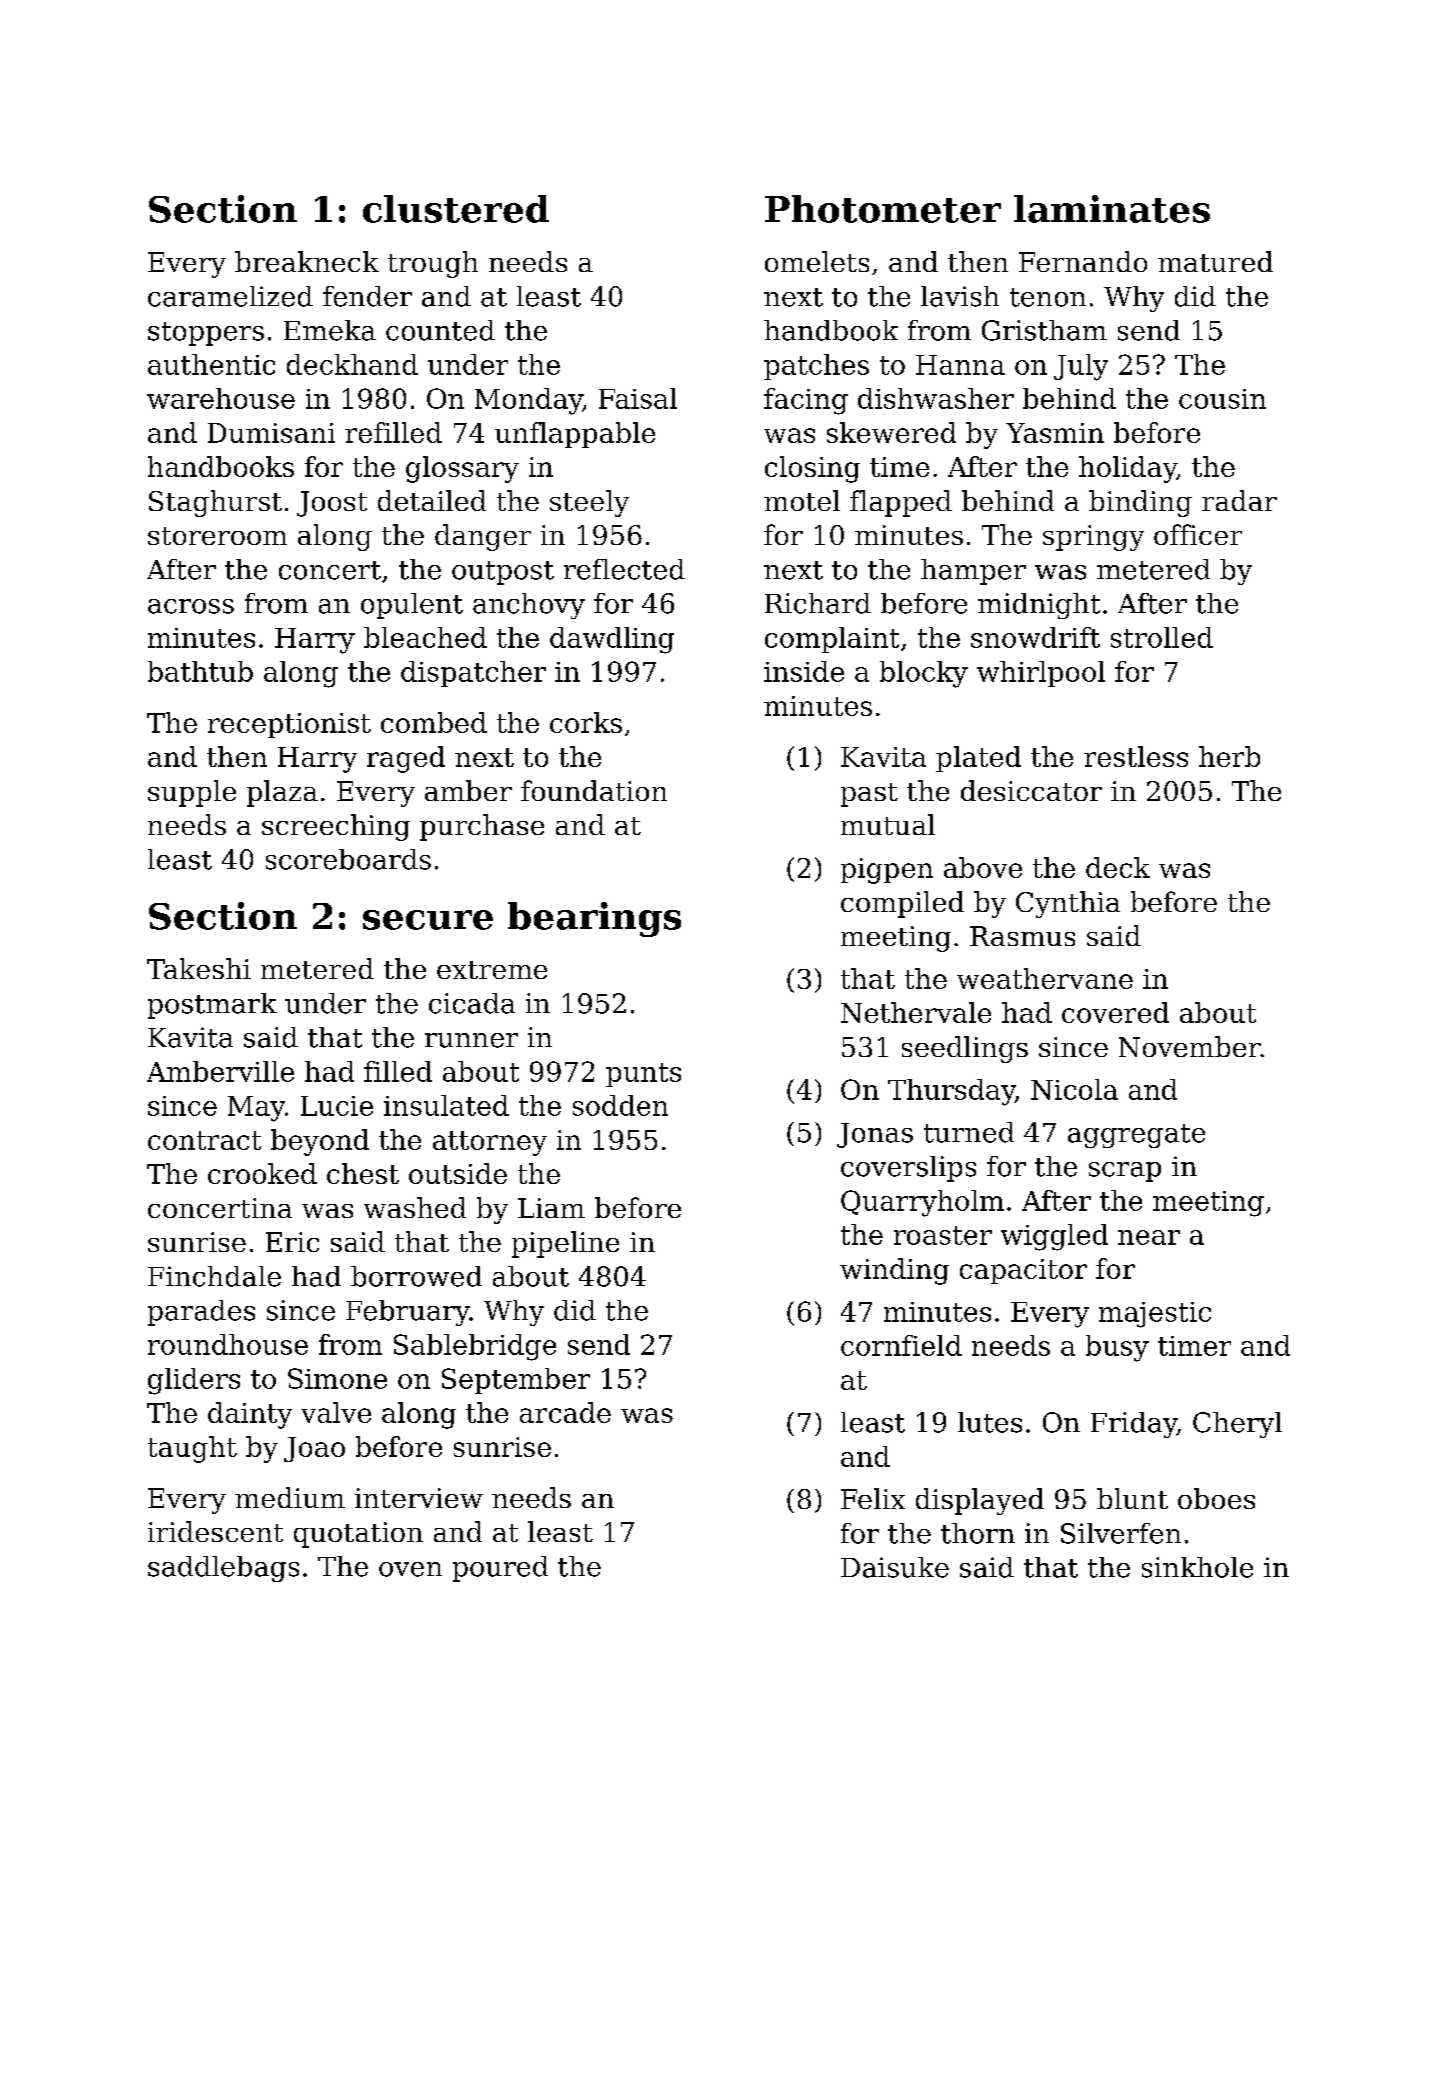  Describe the element at coordinates (565, 1412) in the document. I see `arcade` at that location.
